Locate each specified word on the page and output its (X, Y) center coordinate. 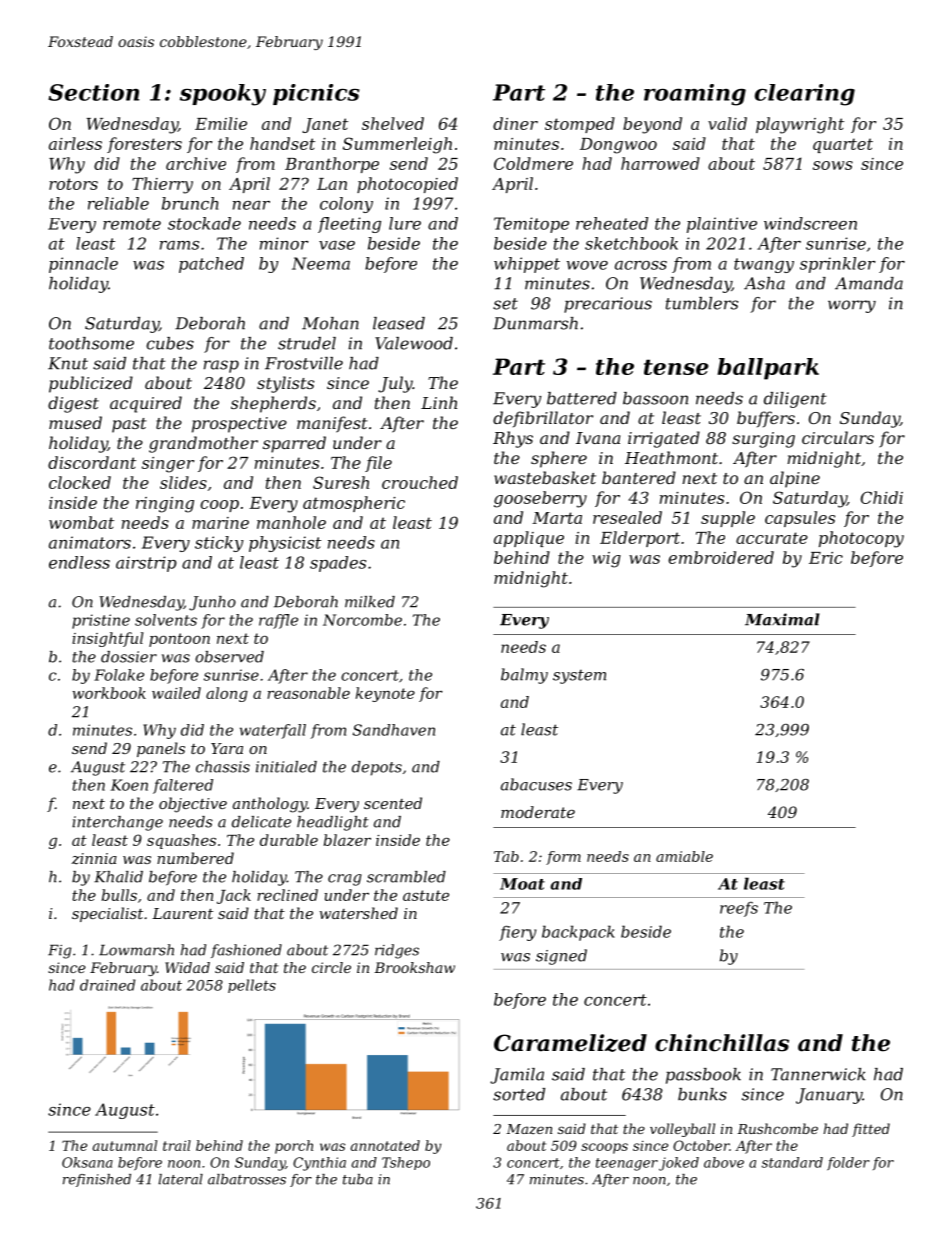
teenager (627, 1164)
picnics (316, 94)
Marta (557, 518)
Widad (187, 967)
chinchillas (722, 1043)
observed (229, 657)
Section (93, 92)
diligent (795, 400)
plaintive (722, 225)
